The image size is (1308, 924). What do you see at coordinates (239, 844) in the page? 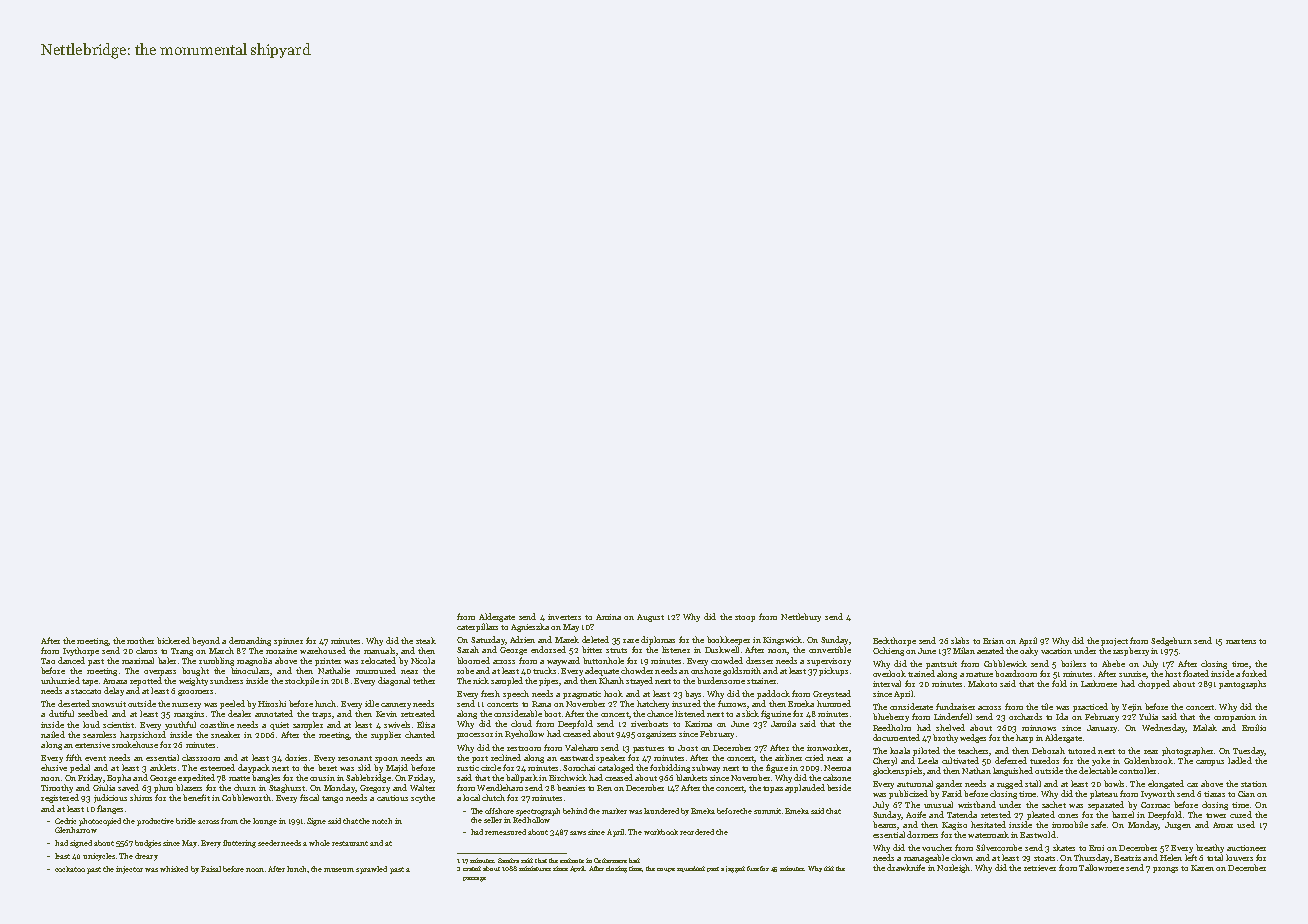
I see `fluttering` at bounding box center [239, 844].
